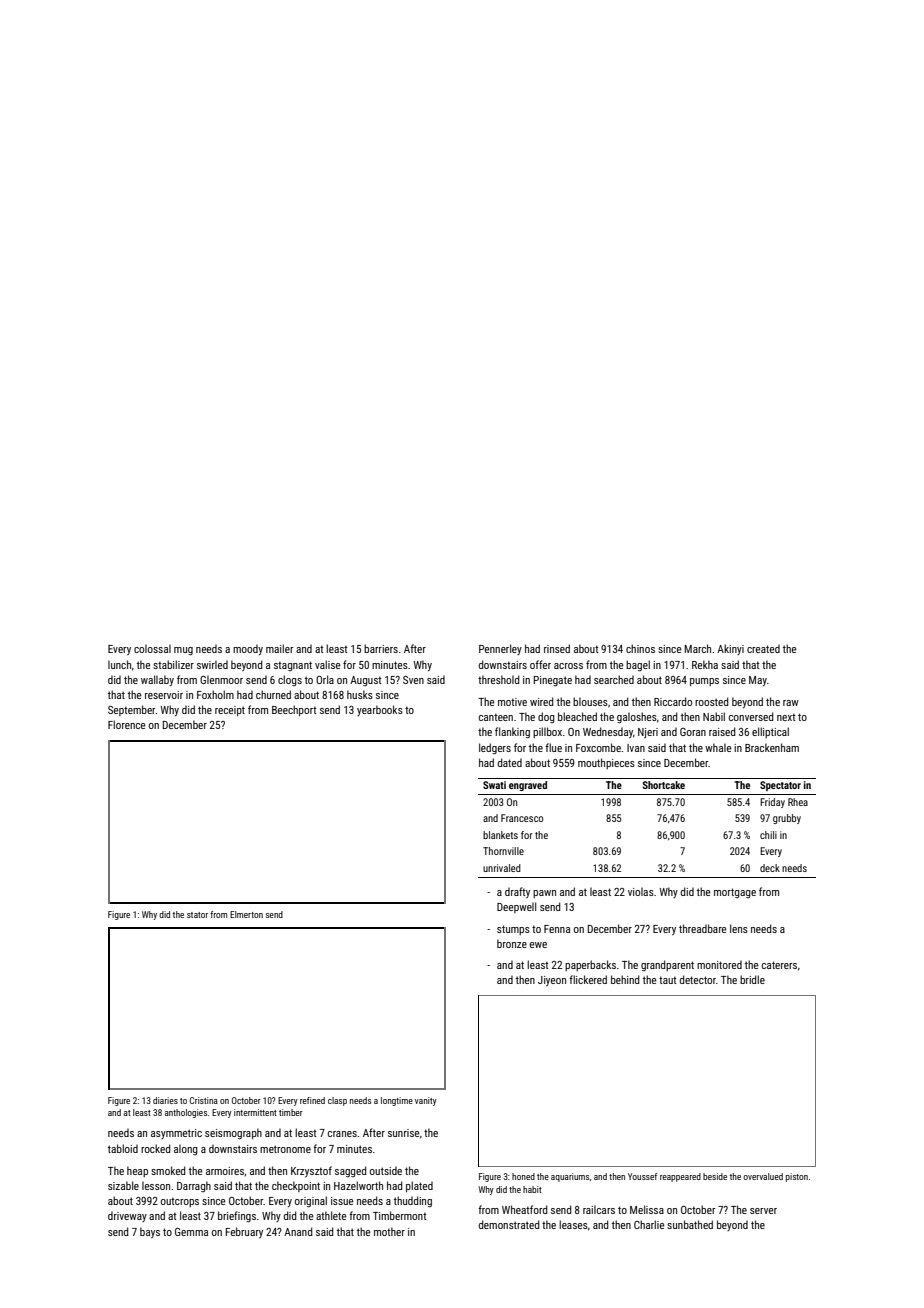  What do you see at coordinates (165, 1100) in the screenshot?
I see `diaries` at bounding box center [165, 1100].
